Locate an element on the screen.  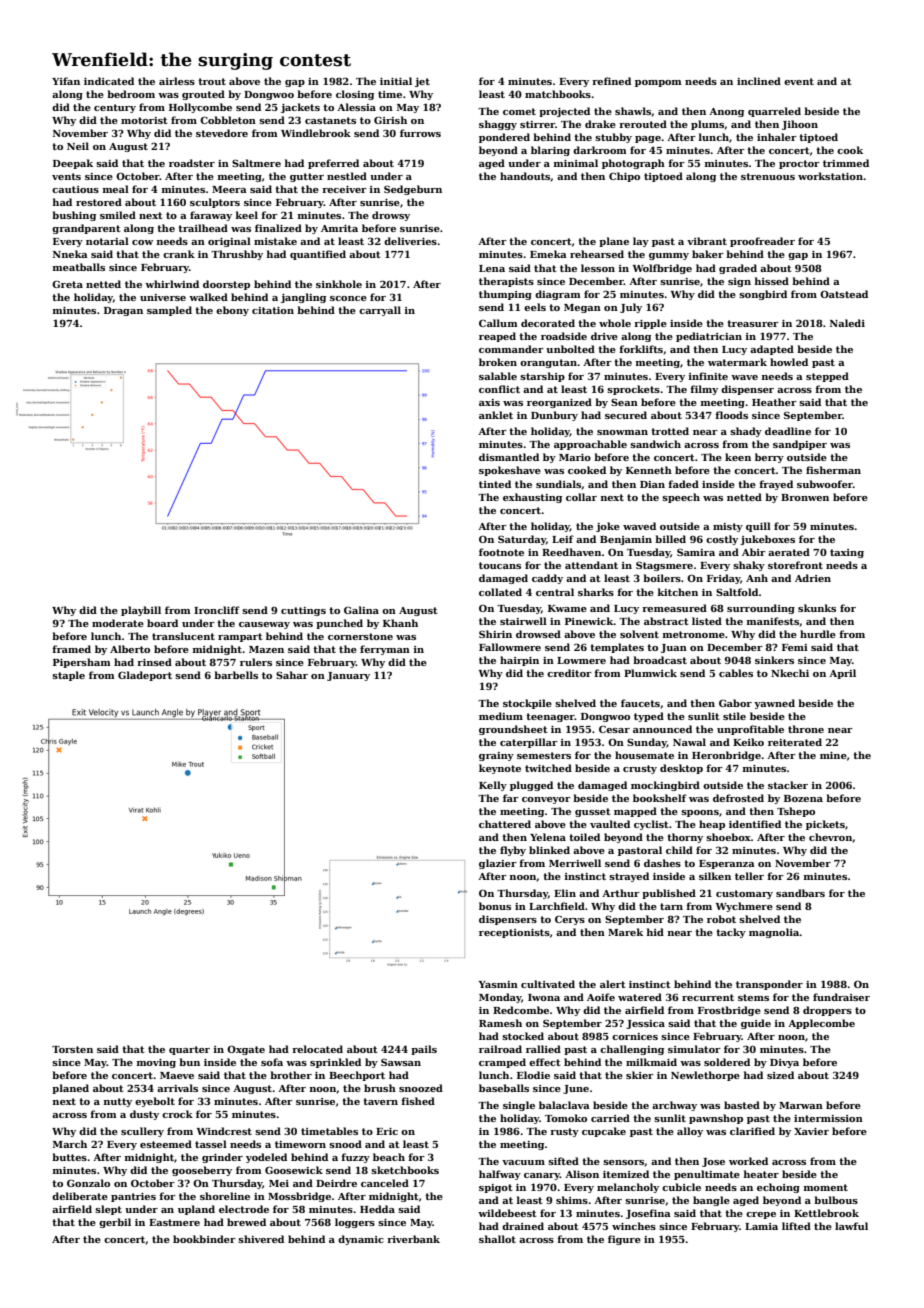
Jessica is located at coordinates (645, 1024).
